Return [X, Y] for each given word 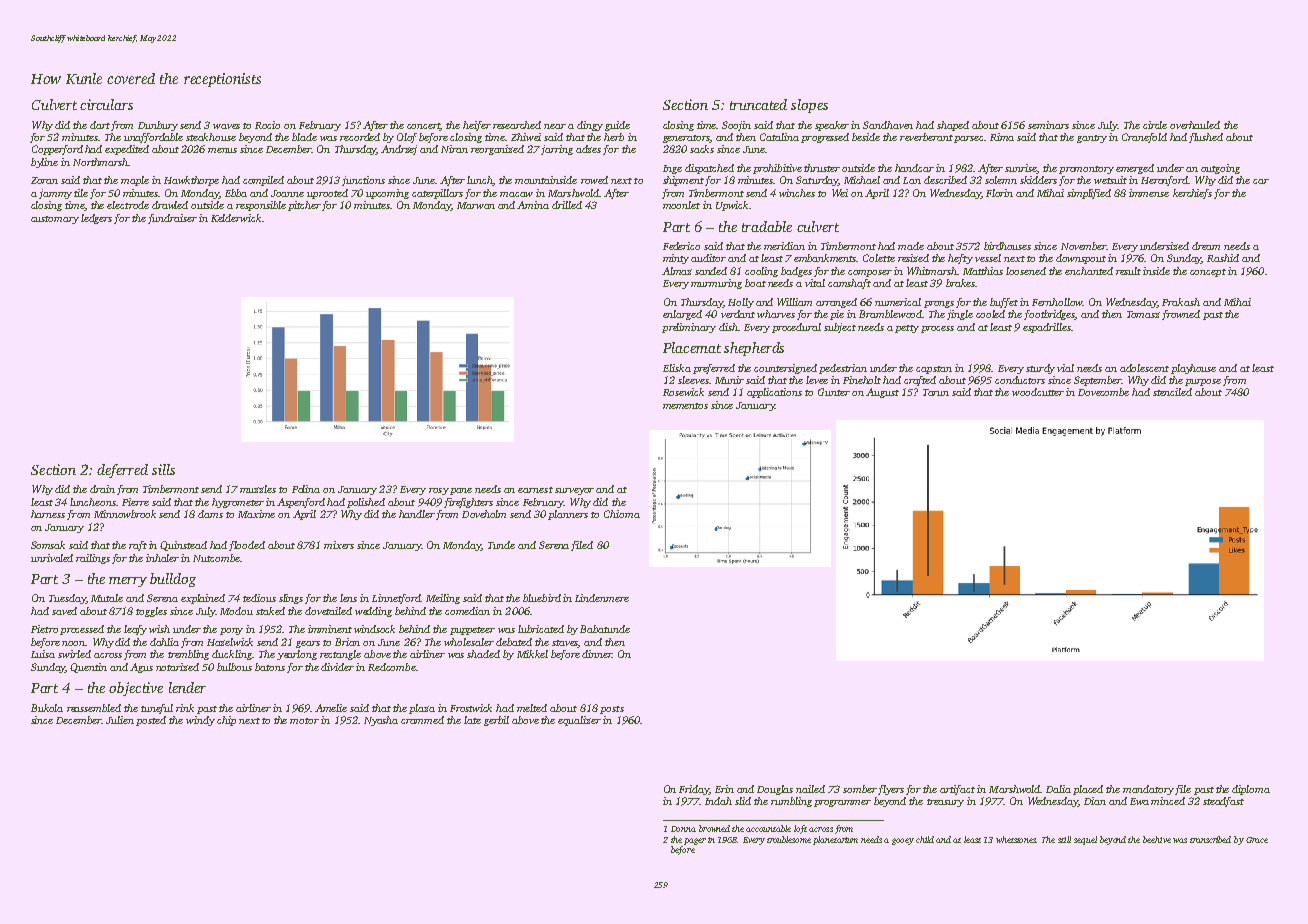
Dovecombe [1103, 392]
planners [568, 515]
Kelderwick [236, 218]
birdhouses [1007, 246]
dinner [597, 654]
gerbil [496, 721]
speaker [832, 126]
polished [366, 503]
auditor [708, 258]
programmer [842, 803]
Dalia [1058, 789]
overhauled [1195, 125]
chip [226, 721]
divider [337, 667]
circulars [106, 104]
